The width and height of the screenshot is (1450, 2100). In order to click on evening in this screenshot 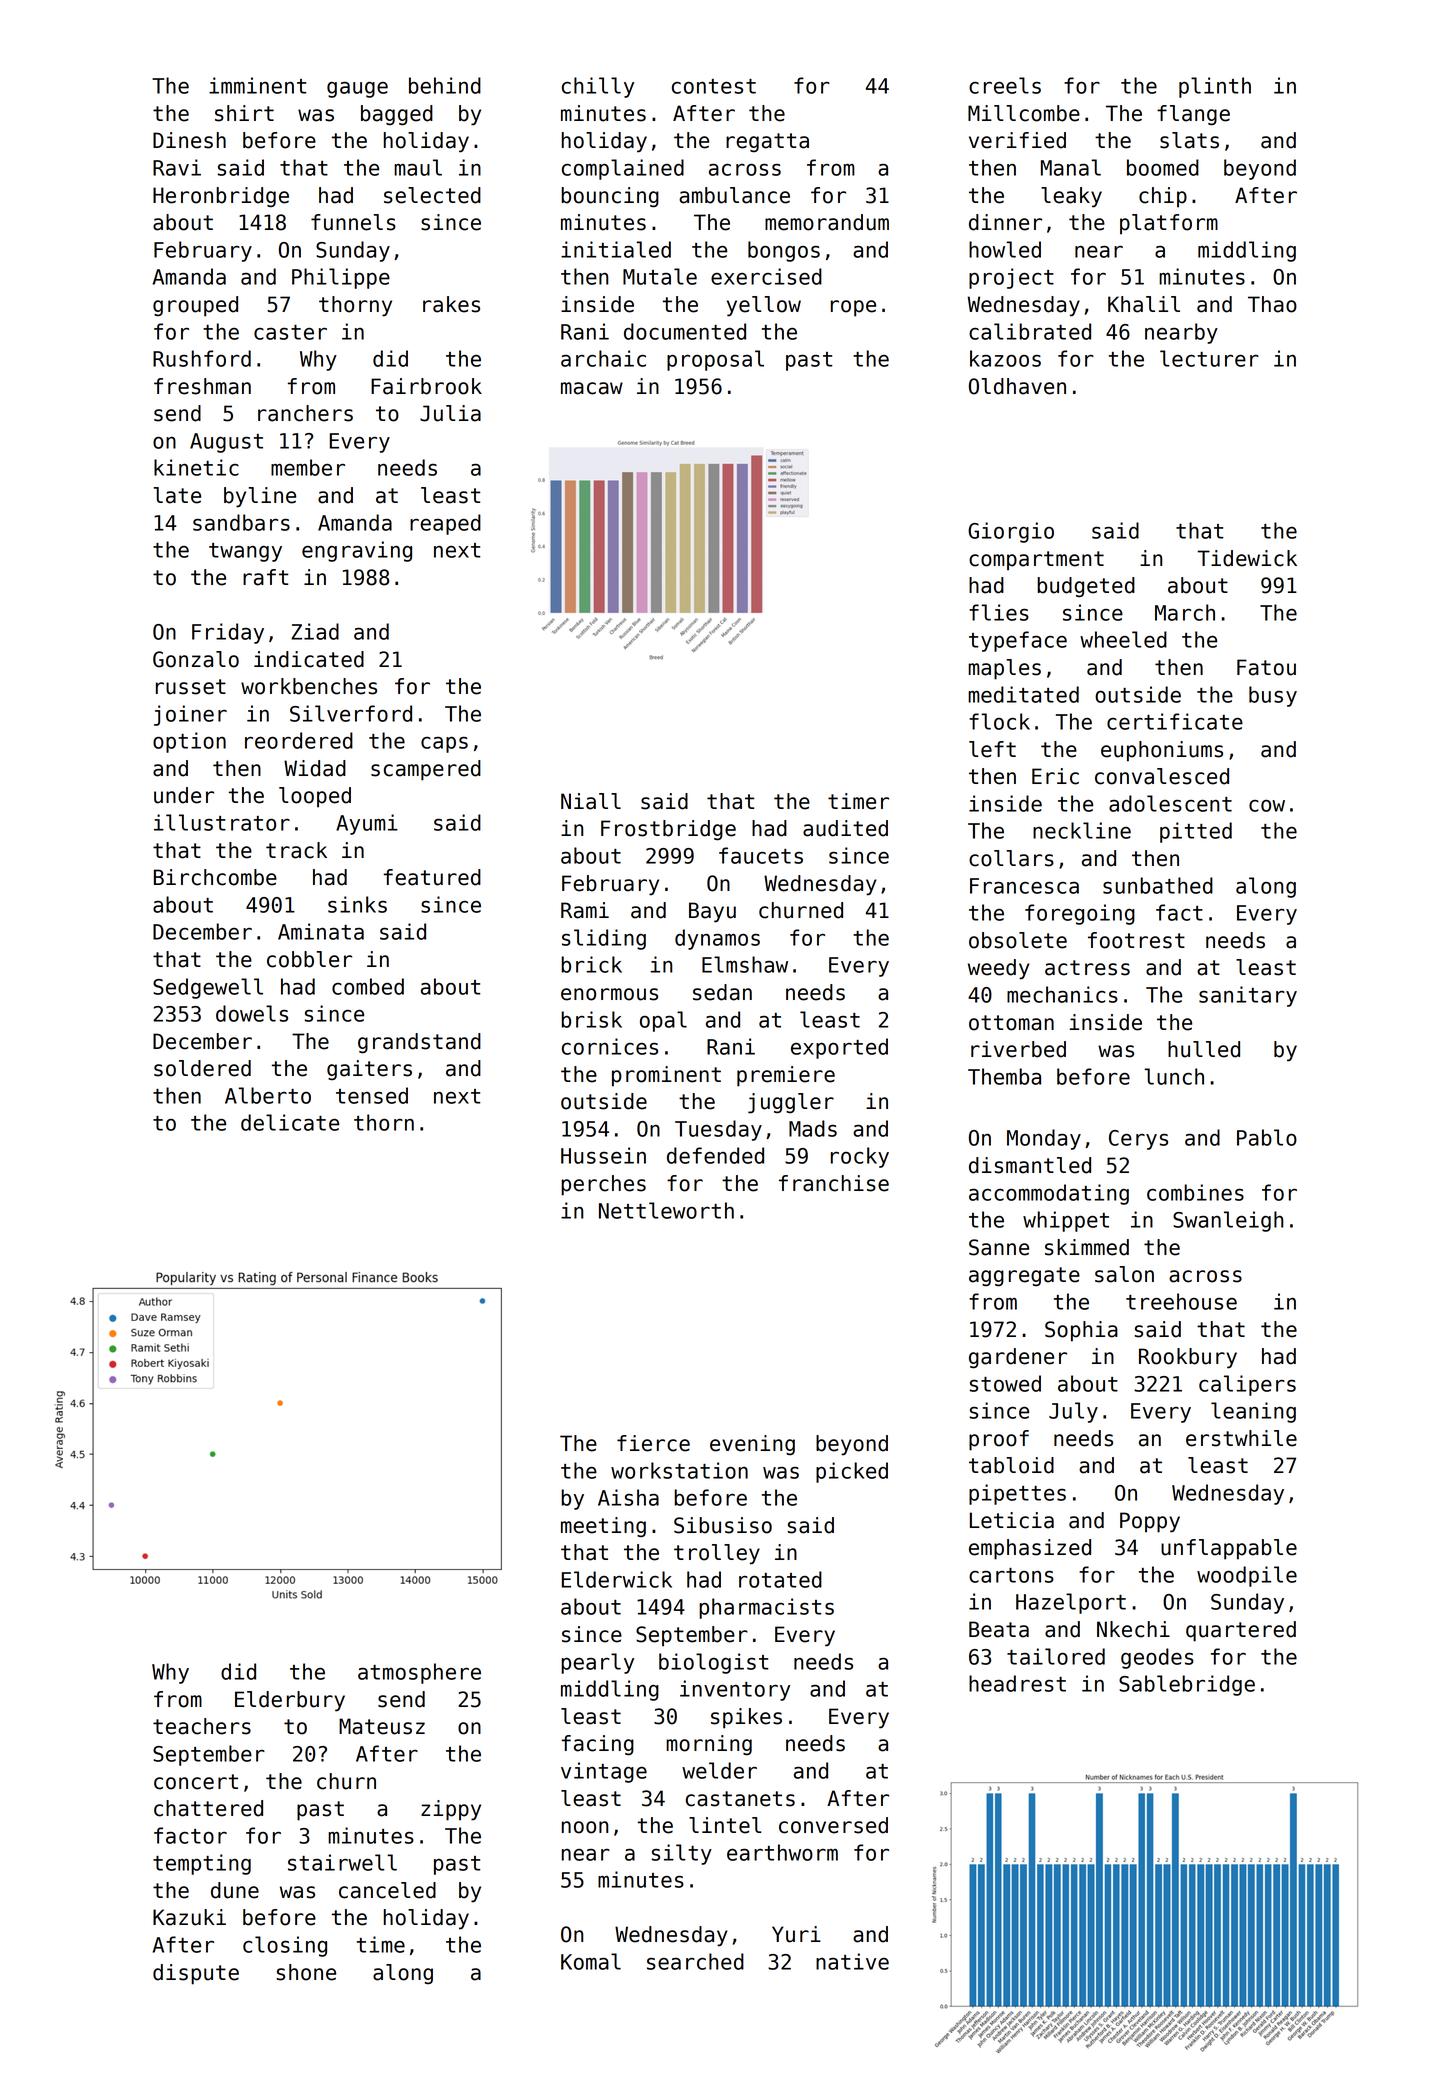, I will do `click(752, 1445)`.
